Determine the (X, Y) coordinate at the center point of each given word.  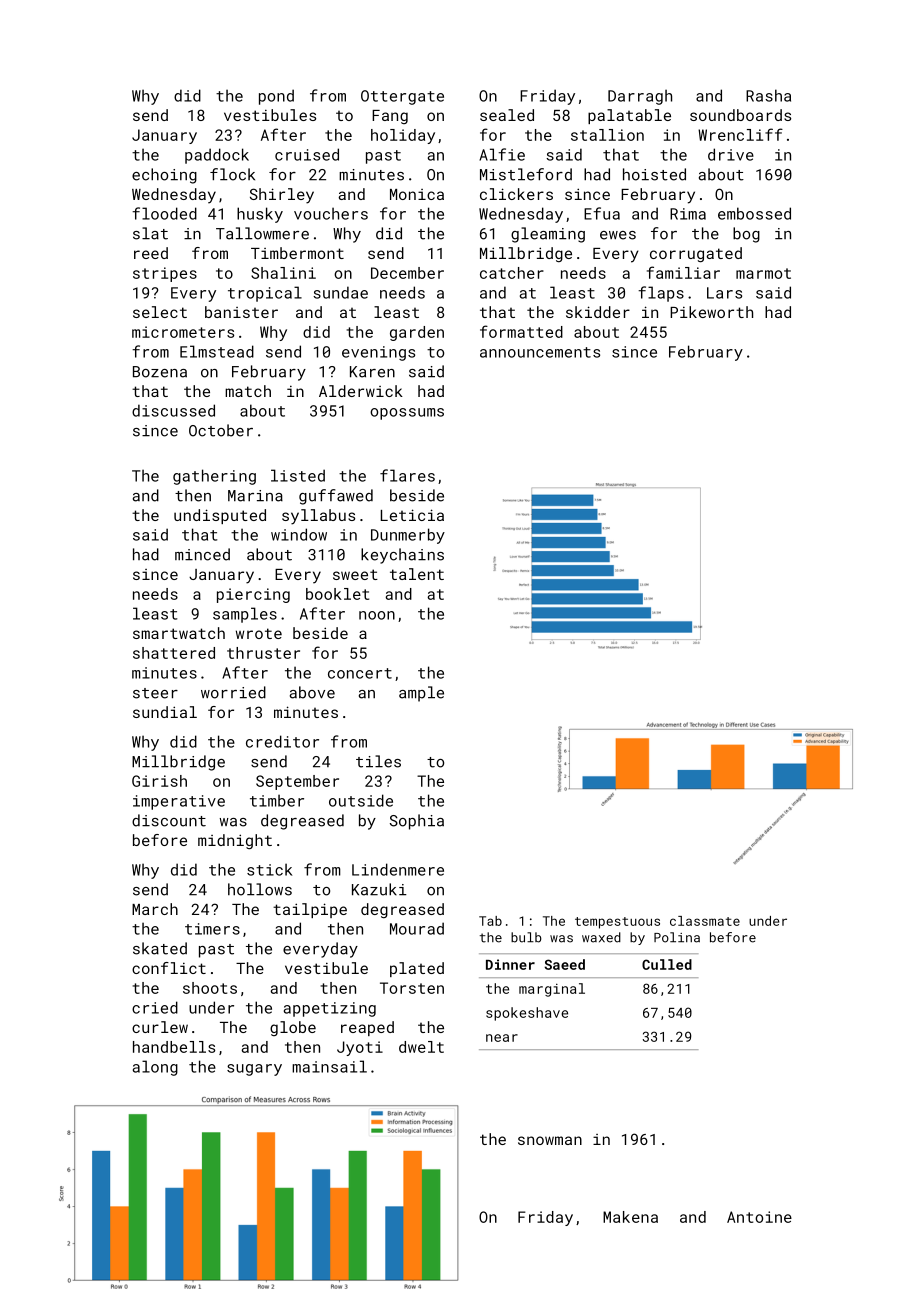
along (155, 1068)
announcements (540, 352)
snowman (550, 1140)
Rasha (768, 95)
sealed (507, 115)
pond (276, 97)
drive (731, 154)
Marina (255, 496)
